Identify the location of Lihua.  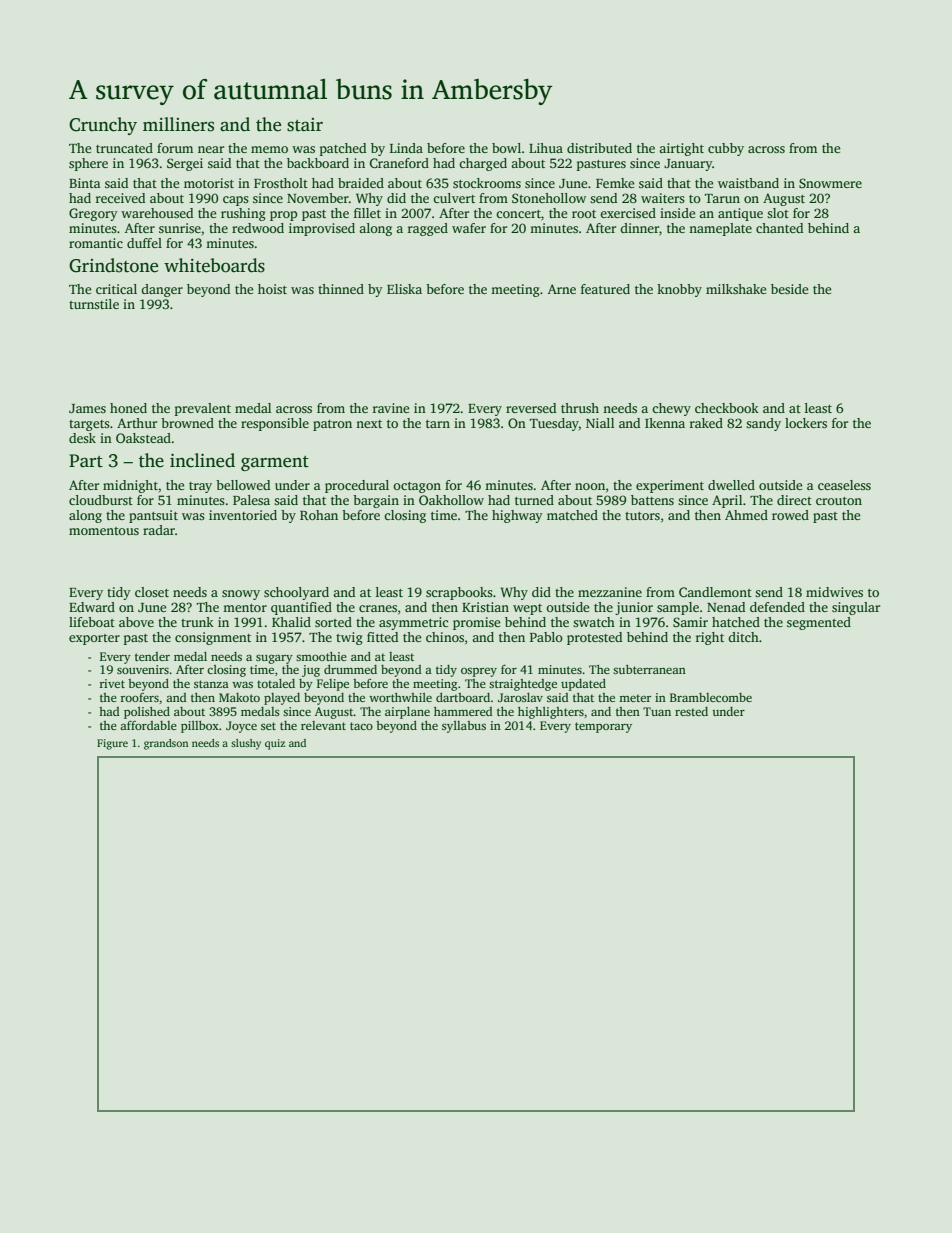
(546, 148).
